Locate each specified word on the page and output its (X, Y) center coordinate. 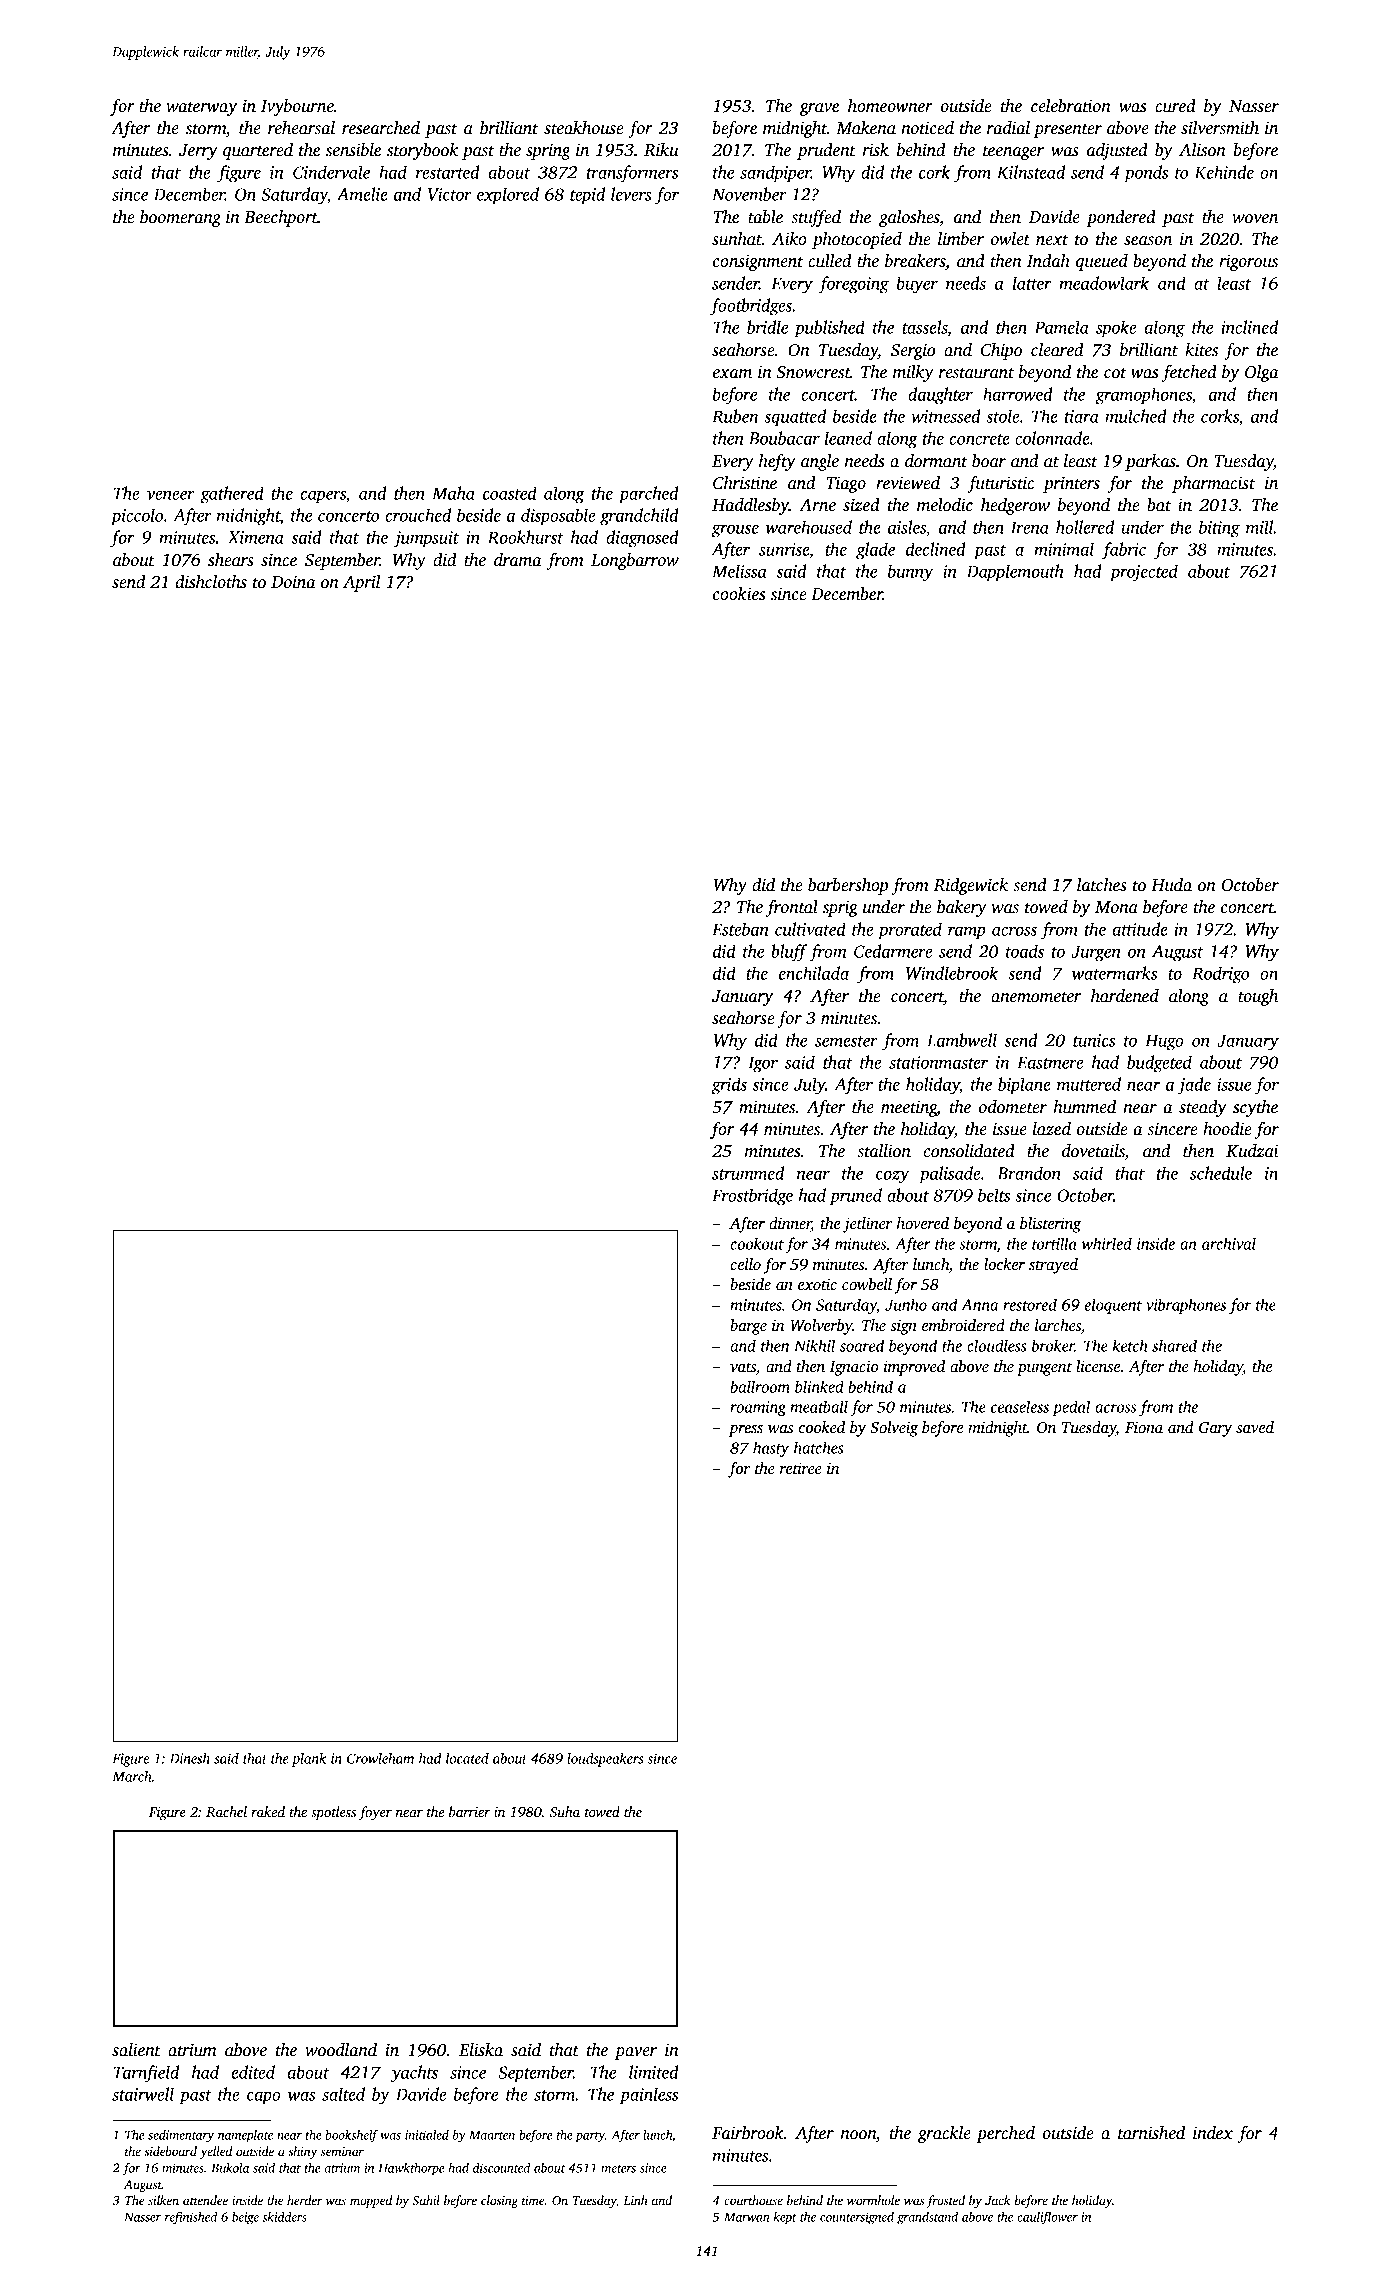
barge (748, 1327)
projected (1144, 573)
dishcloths (211, 582)
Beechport (281, 218)
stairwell (143, 2094)
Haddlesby (750, 506)
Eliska (481, 2050)
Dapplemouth (1015, 573)
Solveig (894, 1429)
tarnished (1151, 2133)
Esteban (740, 929)
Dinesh (190, 1758)
